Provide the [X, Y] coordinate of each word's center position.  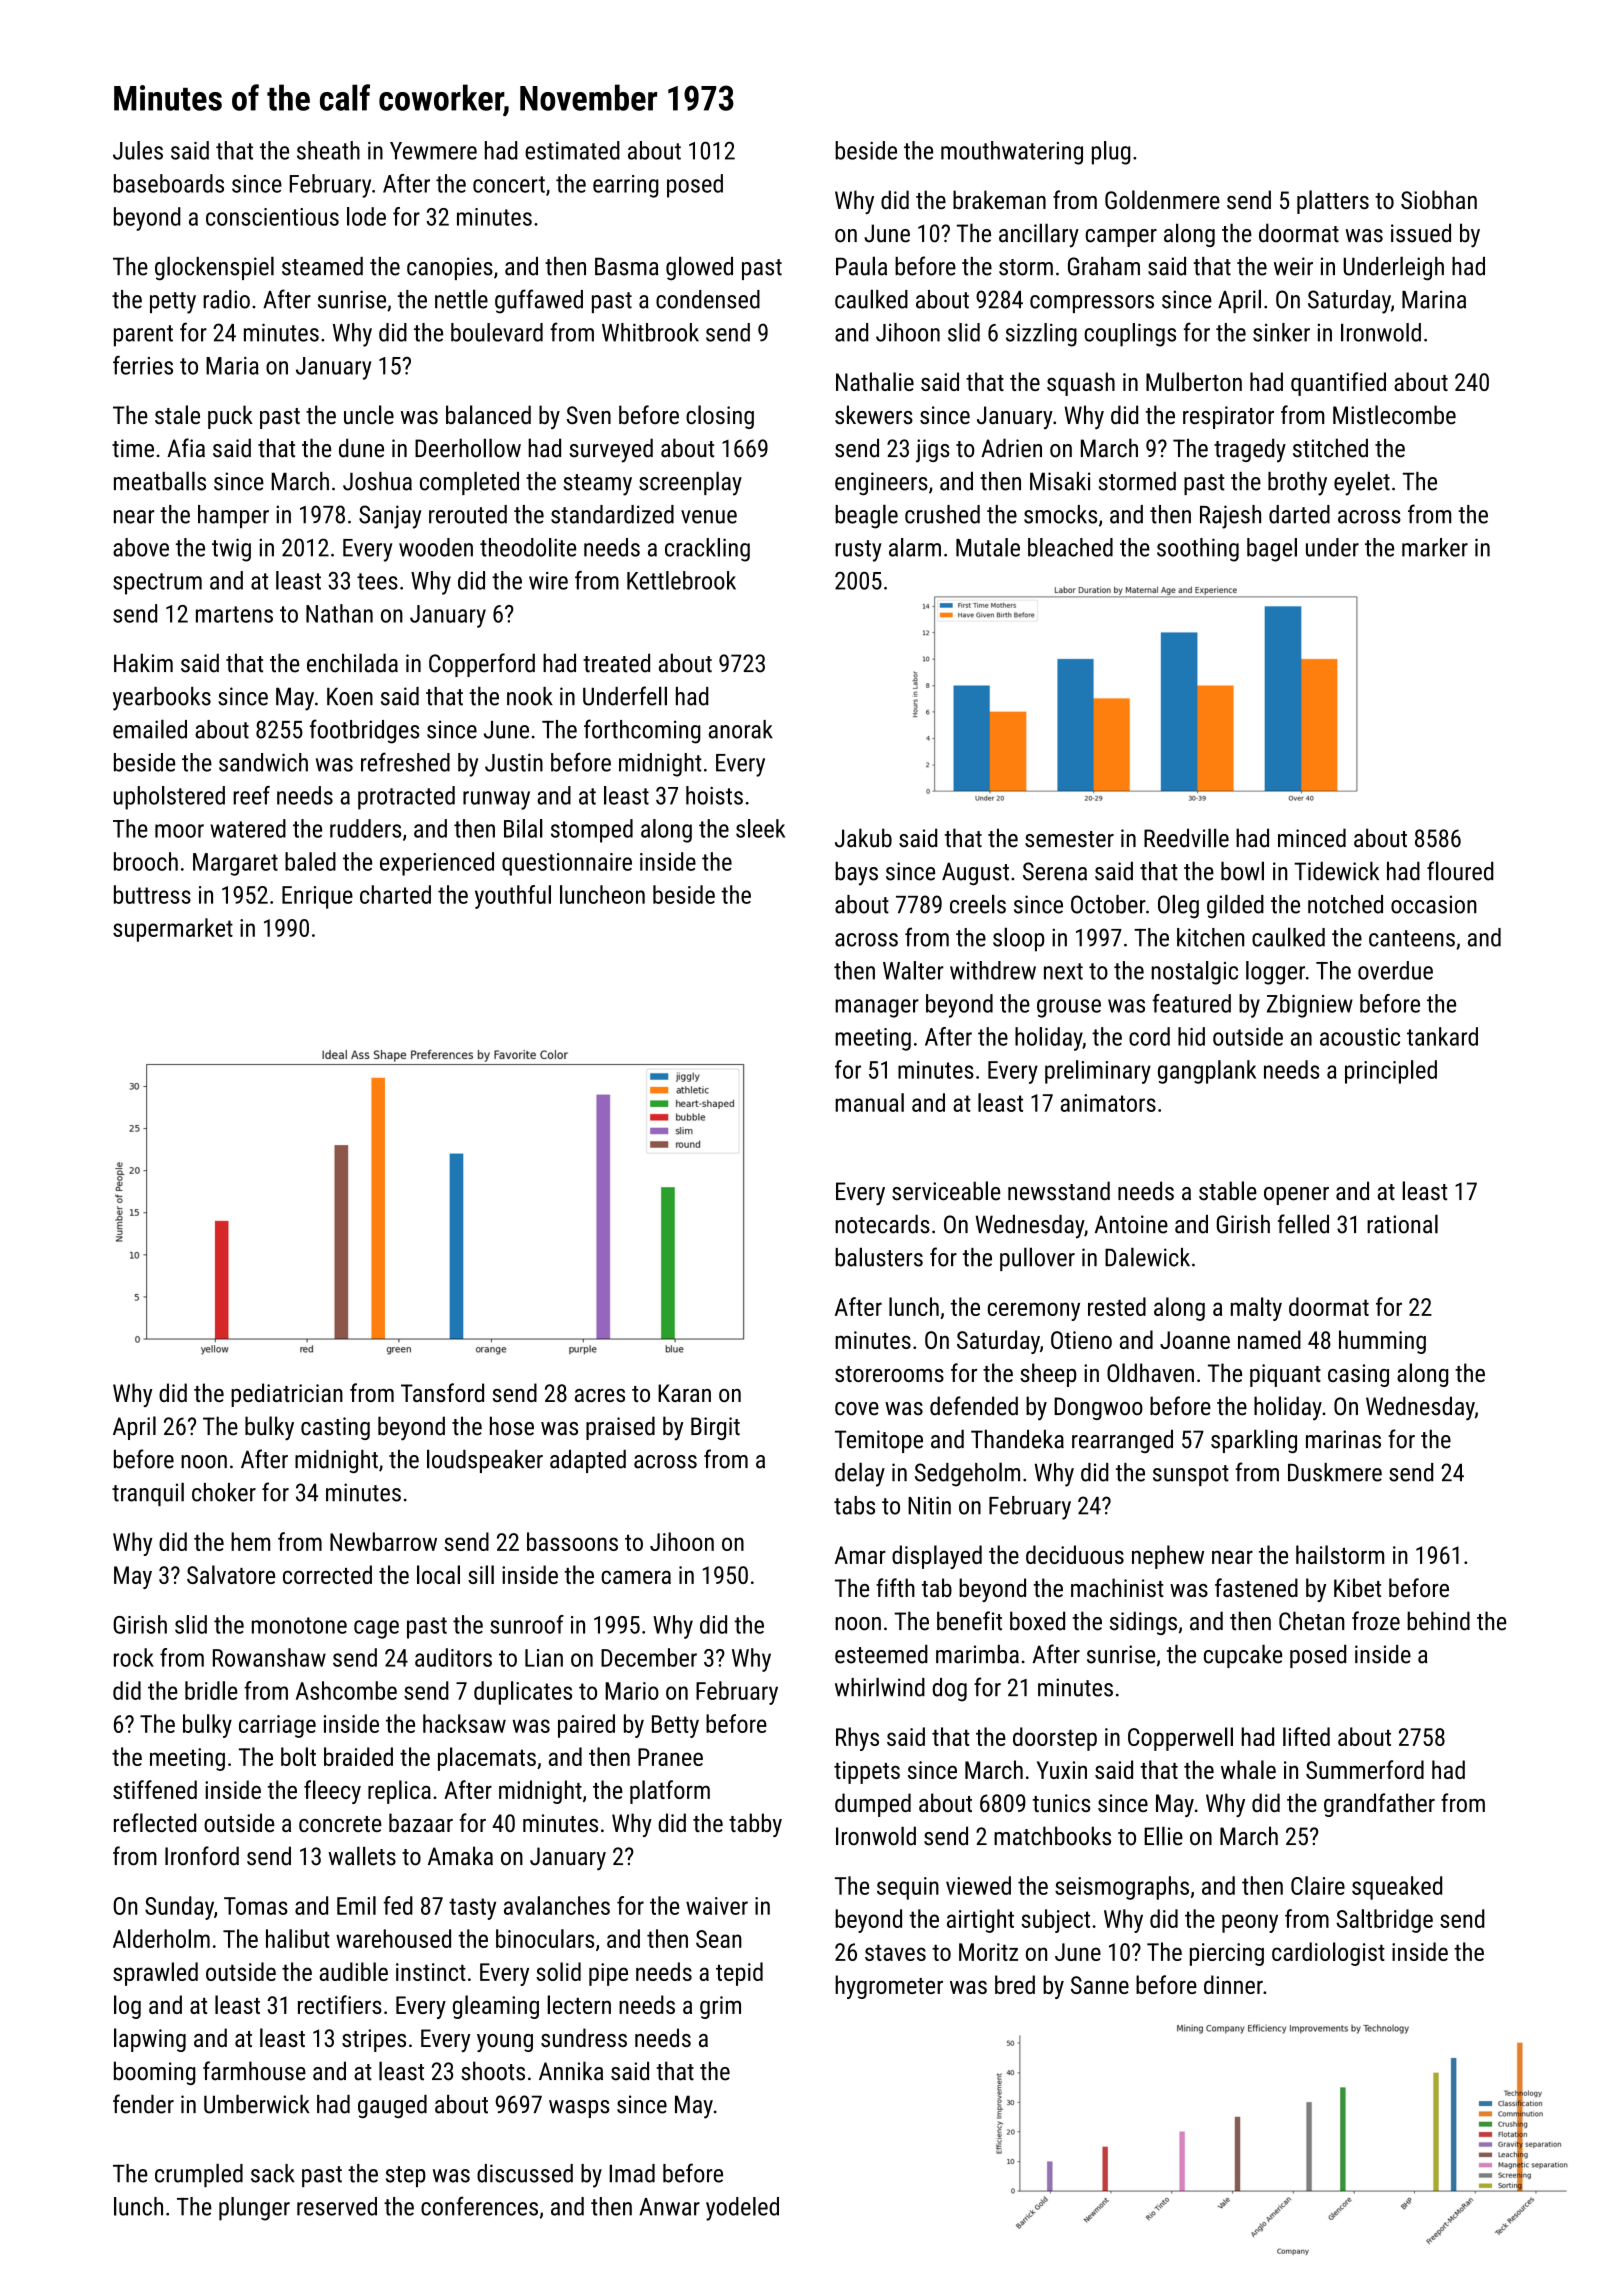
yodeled [742, 2209]
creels [978, 904]
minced [1312, 838]
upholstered [169, 798]
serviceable [946, 1191]
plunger [254, 2209]
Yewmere [433, 151]
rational [1402, 1224]
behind [1438, 1621]
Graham [1104, 266]
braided [358, 1756]
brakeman [999, 199]
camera [636, 1577]
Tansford [442, 1392]
